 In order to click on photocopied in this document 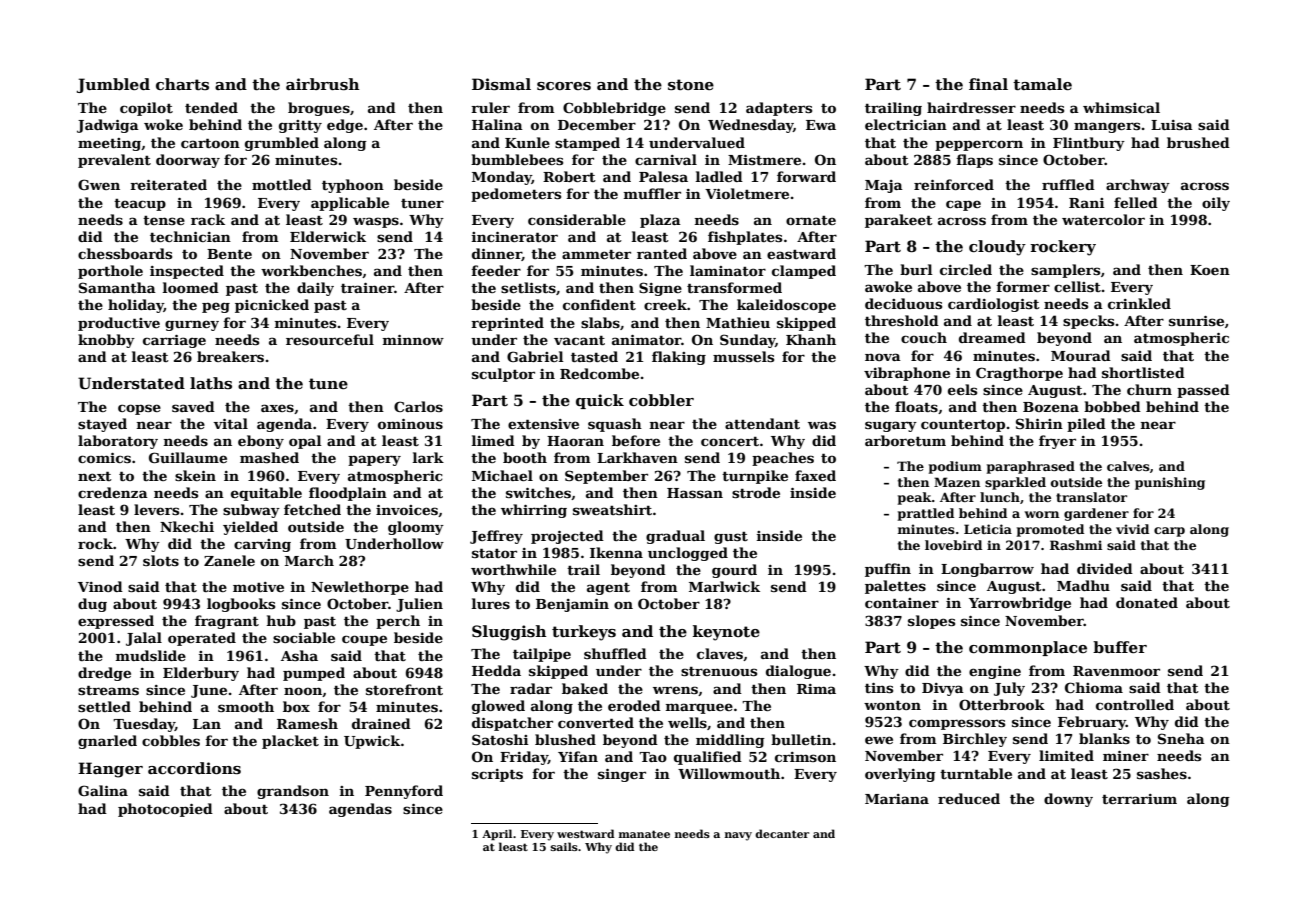, I will do `click(165, 810)`.
